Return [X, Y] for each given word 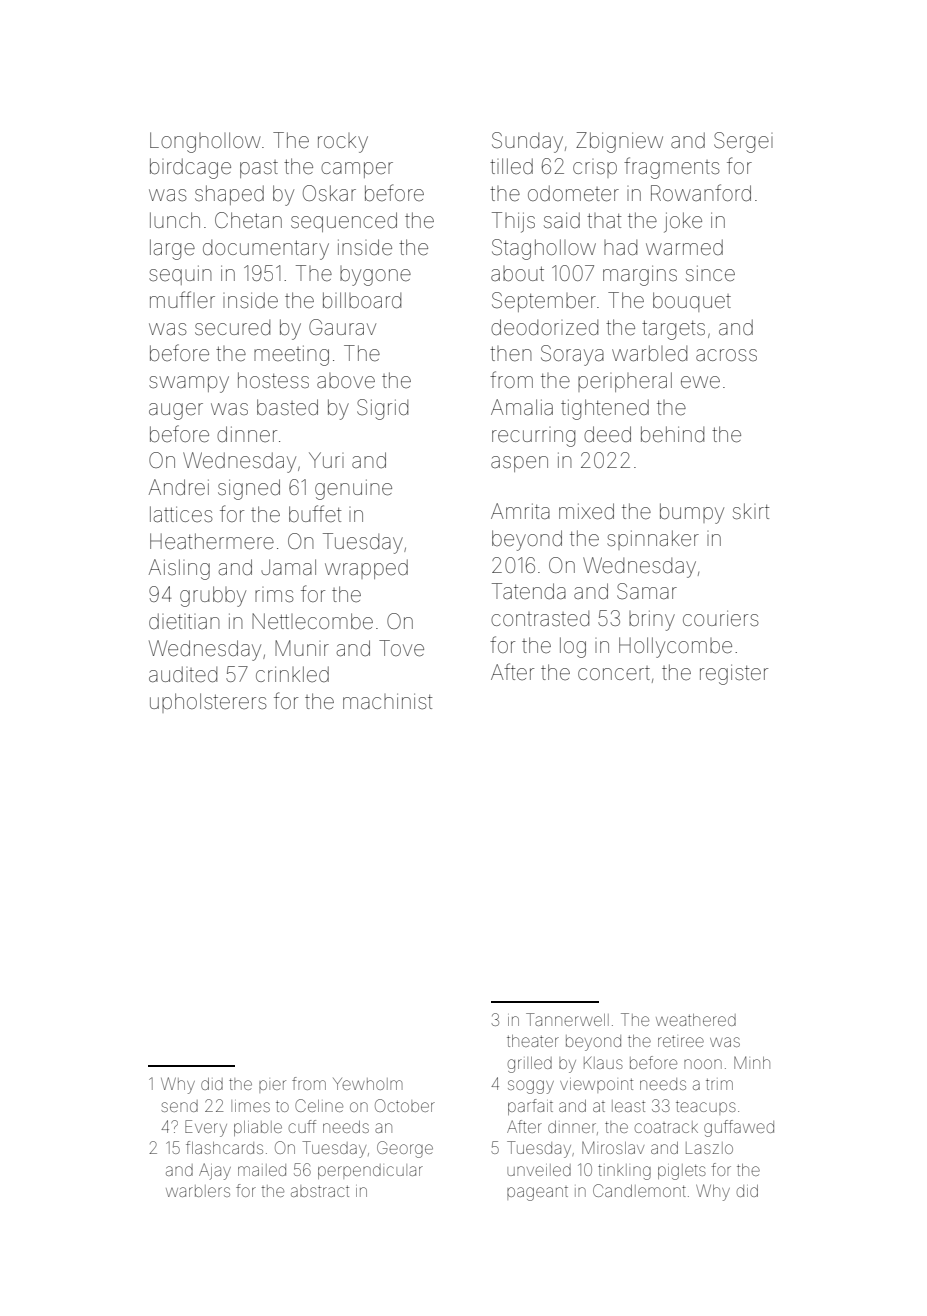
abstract [320, 1191]
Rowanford [701, 192]
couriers [720, 618]
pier [272, 1086]
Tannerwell [567, 1019]
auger [176, 411]
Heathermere [212, 541]
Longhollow [205, 142]
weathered [696, 1020]
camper [357, 170]
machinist [387, 701]
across [726, 355]
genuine [353, 489]
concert [614, 673]
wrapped [366, 569]
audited [183, 674]
